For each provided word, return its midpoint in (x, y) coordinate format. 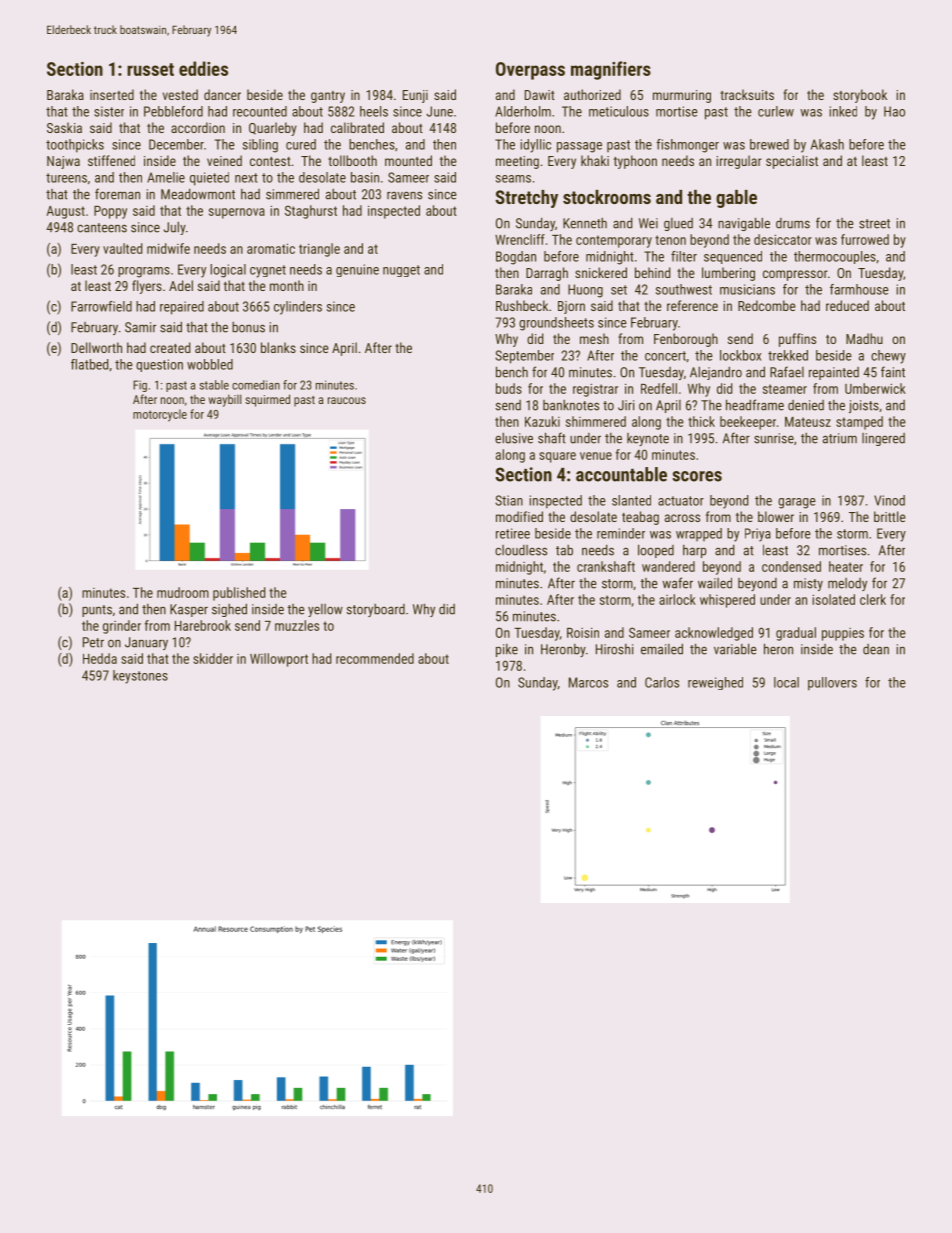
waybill (225, 400)
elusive (514, 438)
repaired (182, 308)
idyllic (535, 146)
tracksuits (747, 94)
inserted (112, 94)
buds (509, 388)
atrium (840, 438)
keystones (140, 677)
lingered (883, 439)
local (786, 682)
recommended (375, 658)
